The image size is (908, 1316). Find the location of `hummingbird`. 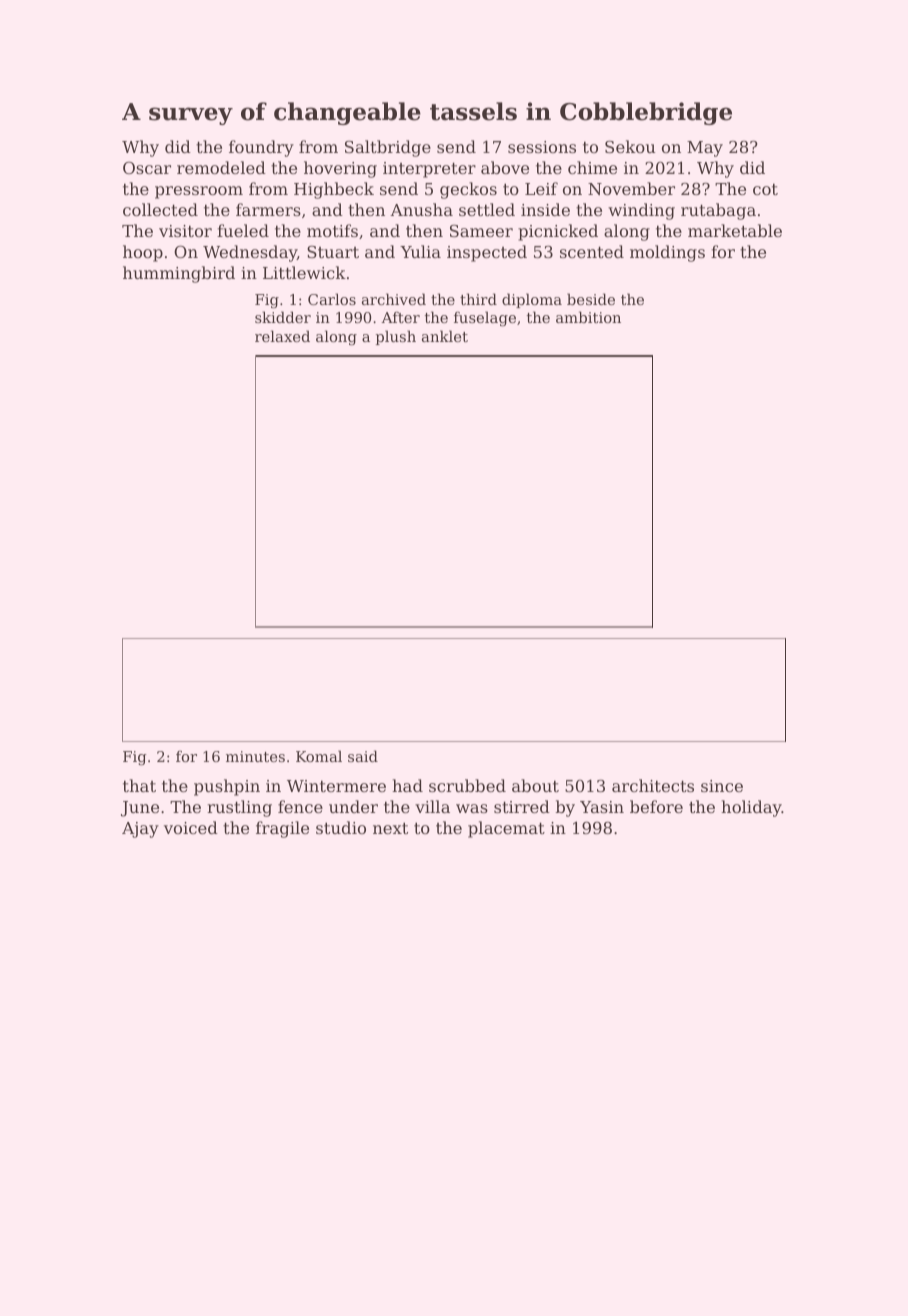

hummingbird is located at coordinates (179, 274).
